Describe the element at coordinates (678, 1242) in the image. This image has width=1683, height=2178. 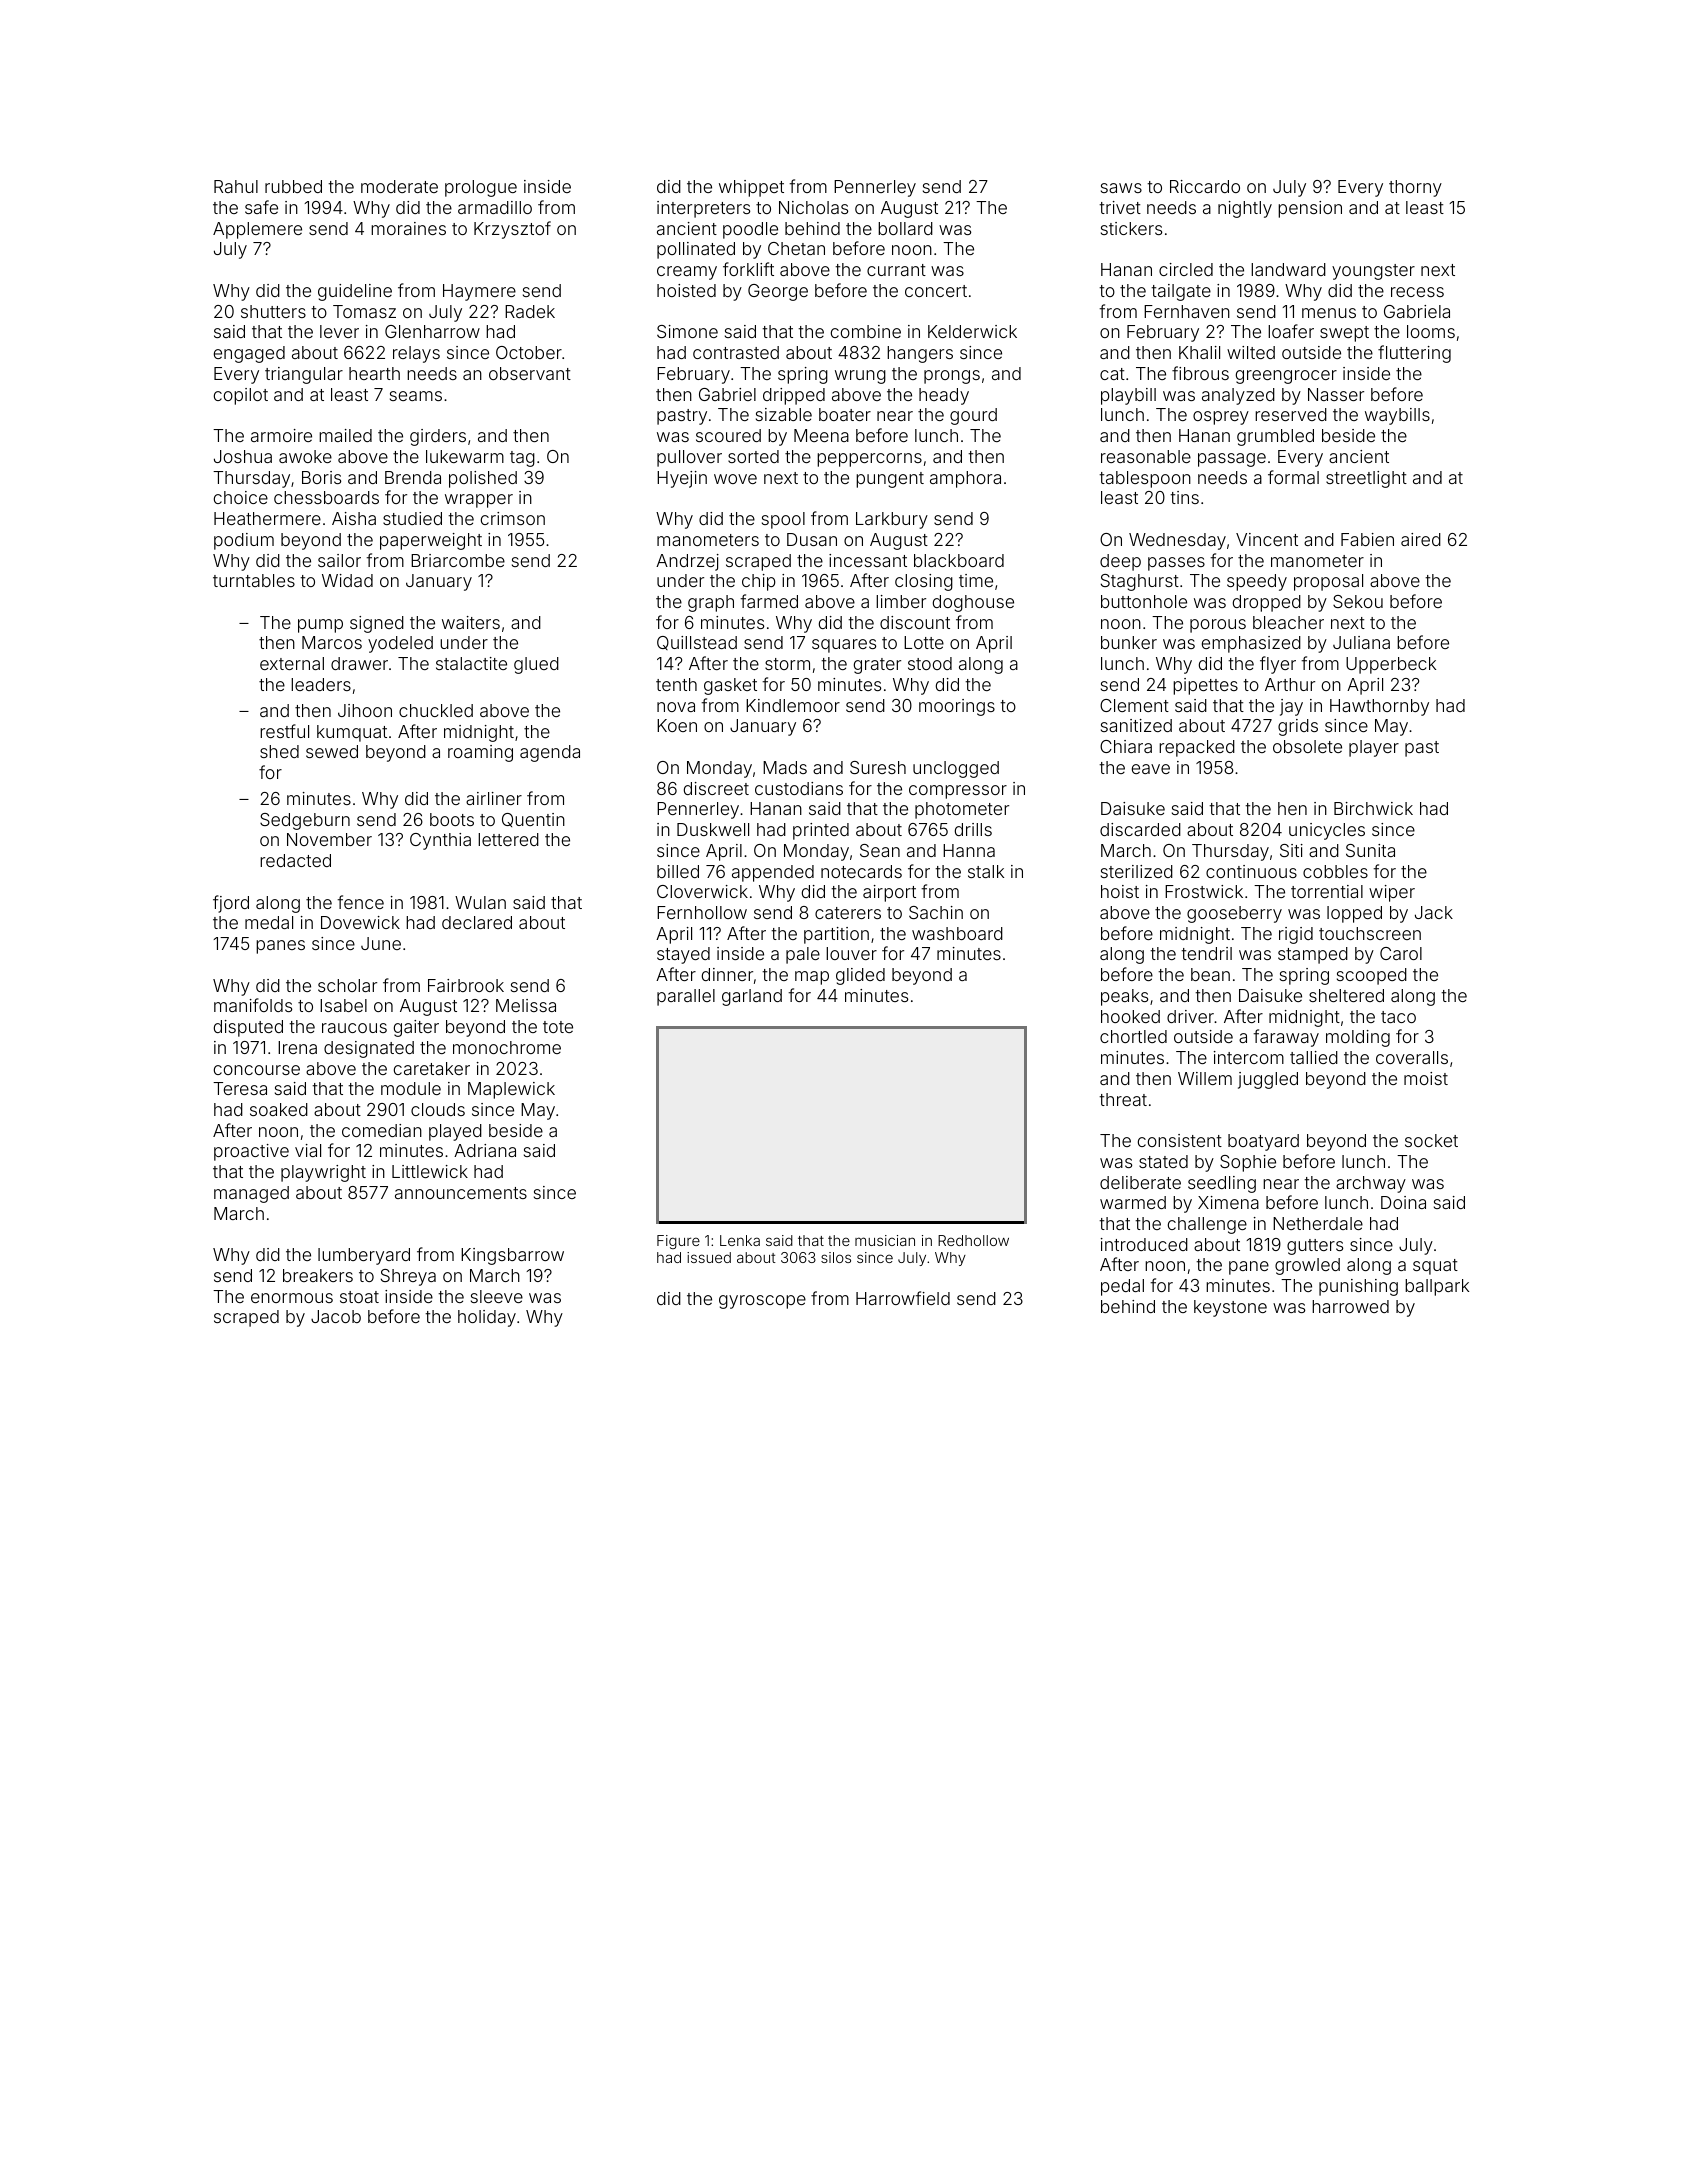
I see `Figure` at that location.
